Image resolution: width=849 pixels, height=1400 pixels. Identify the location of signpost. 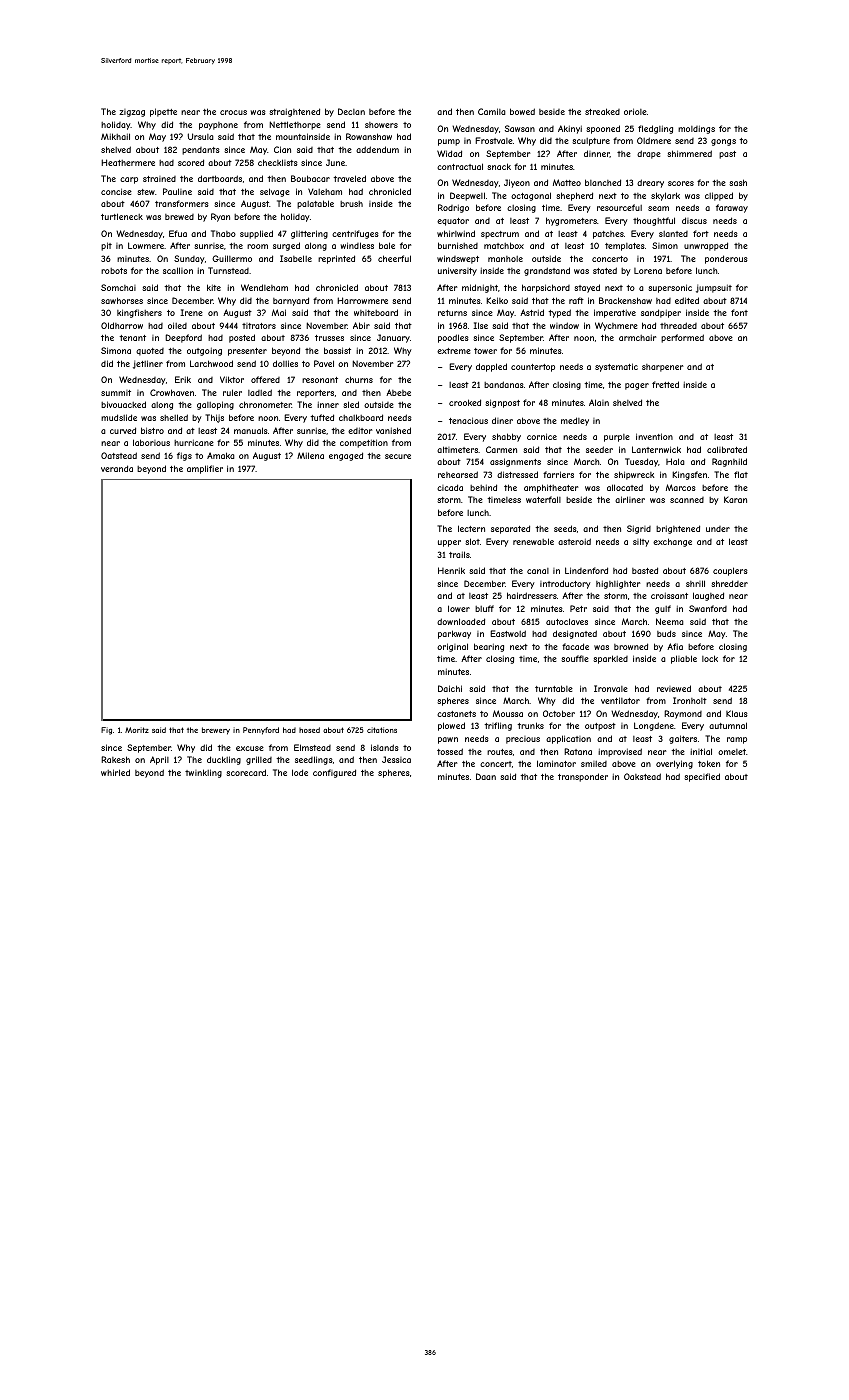
(502, 403).
